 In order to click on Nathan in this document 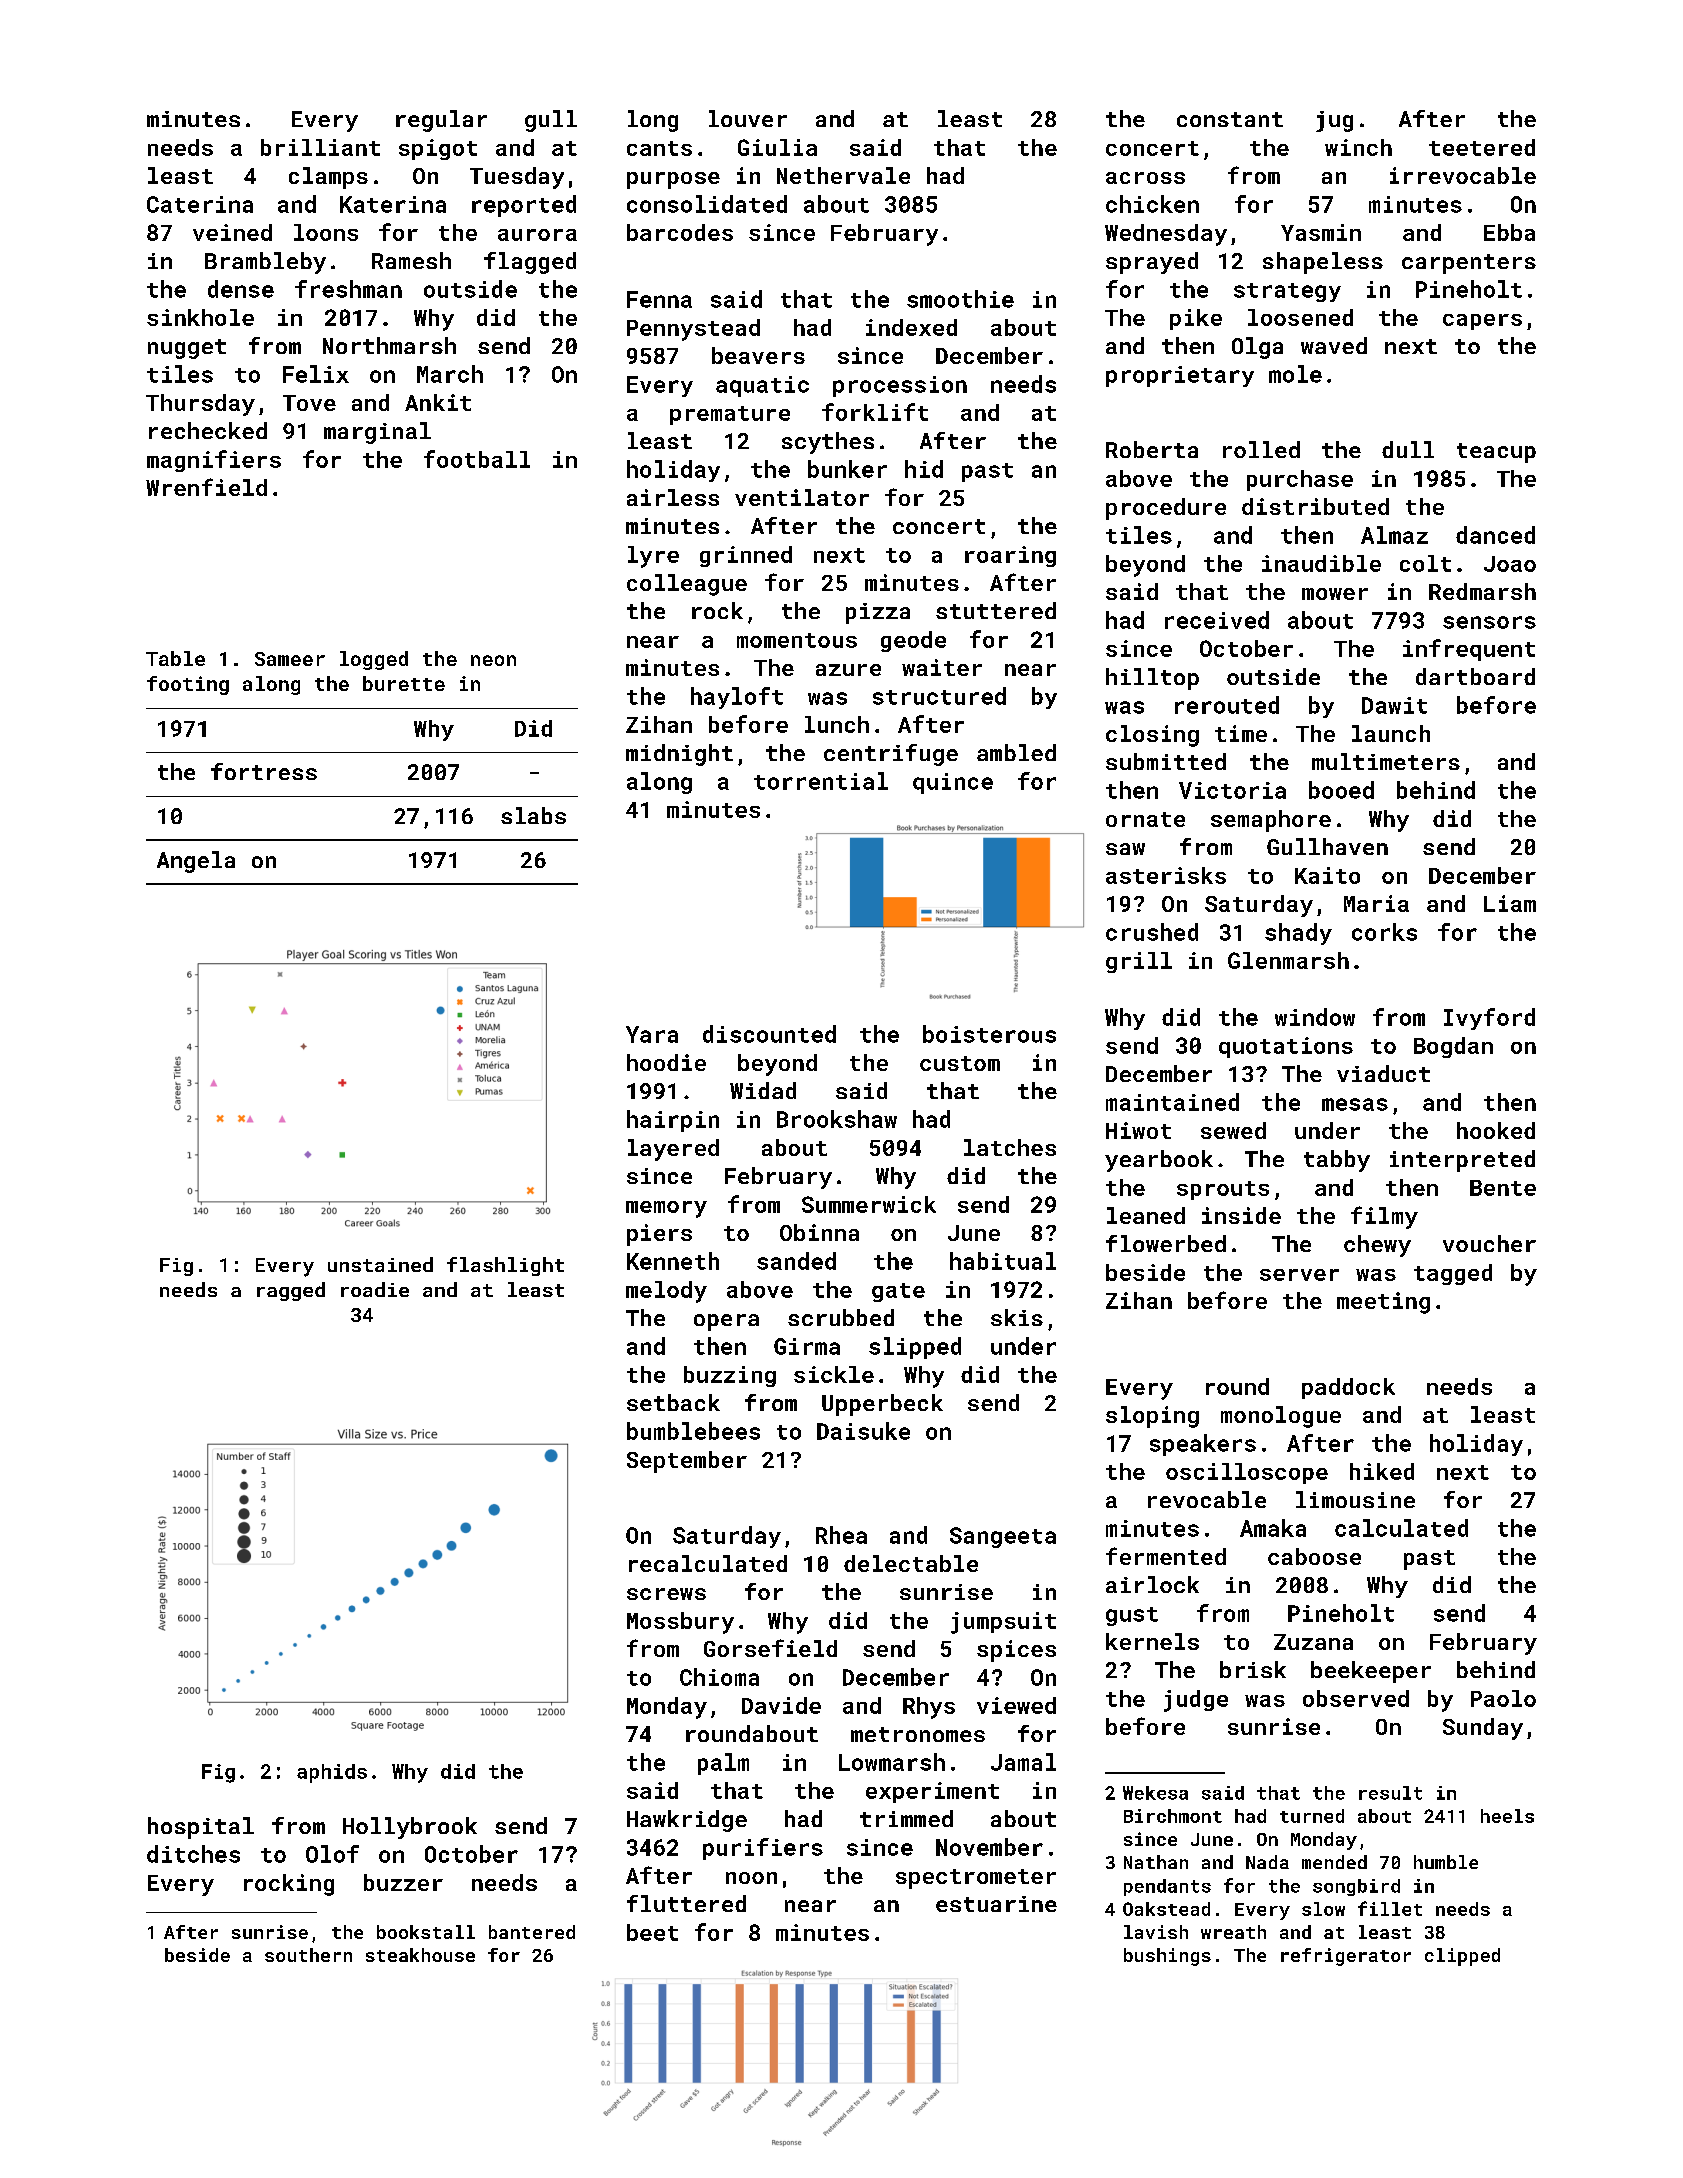, I will do `click(1156, 1862)`.
